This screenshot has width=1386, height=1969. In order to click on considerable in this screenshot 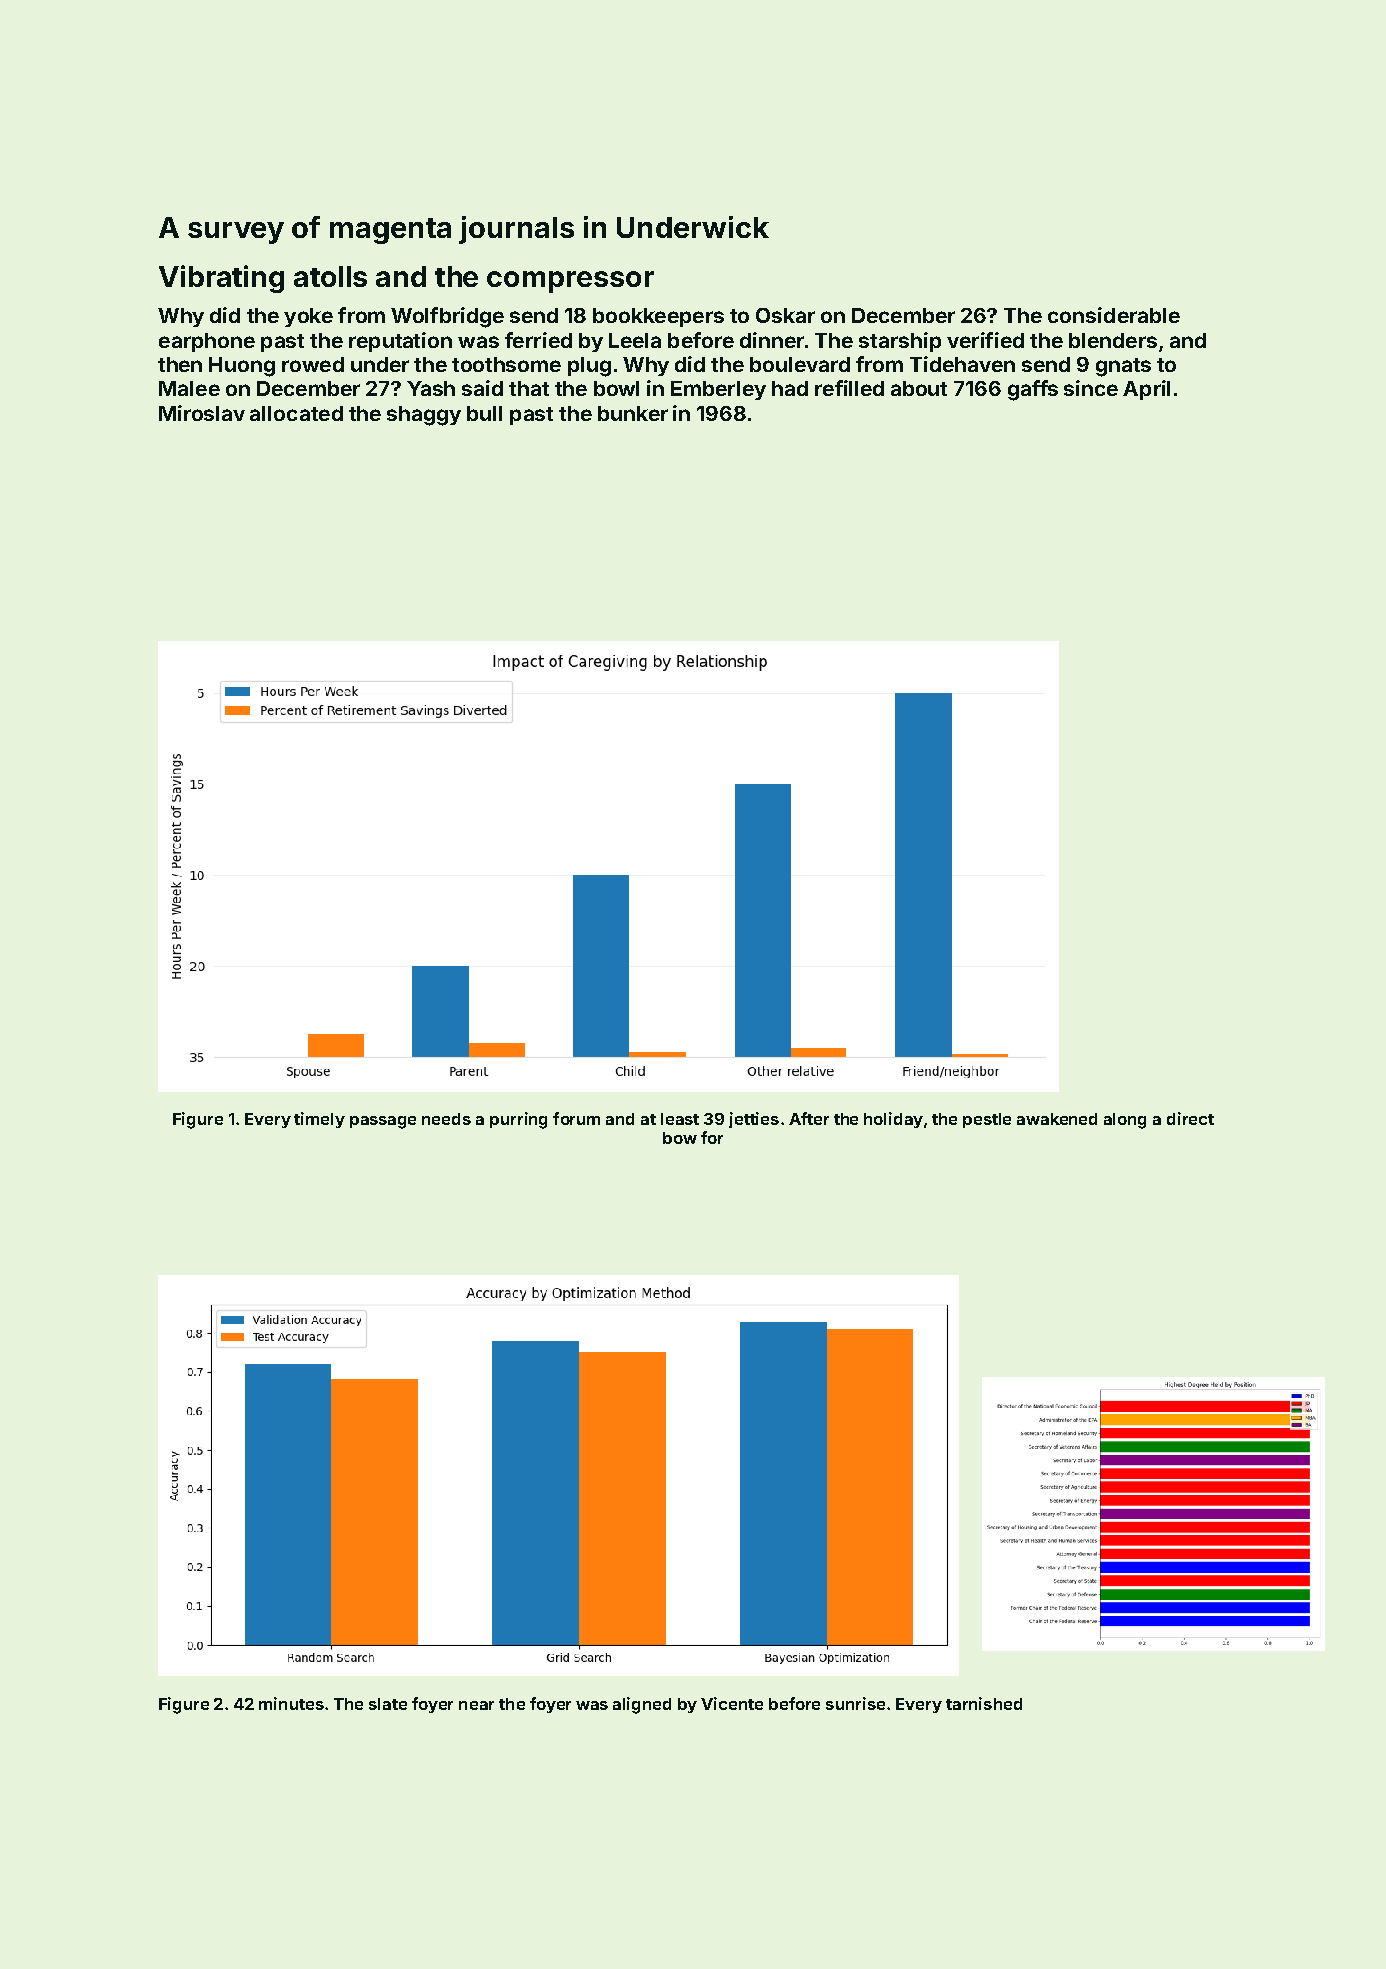, I will do `click(1114, 315)`.
